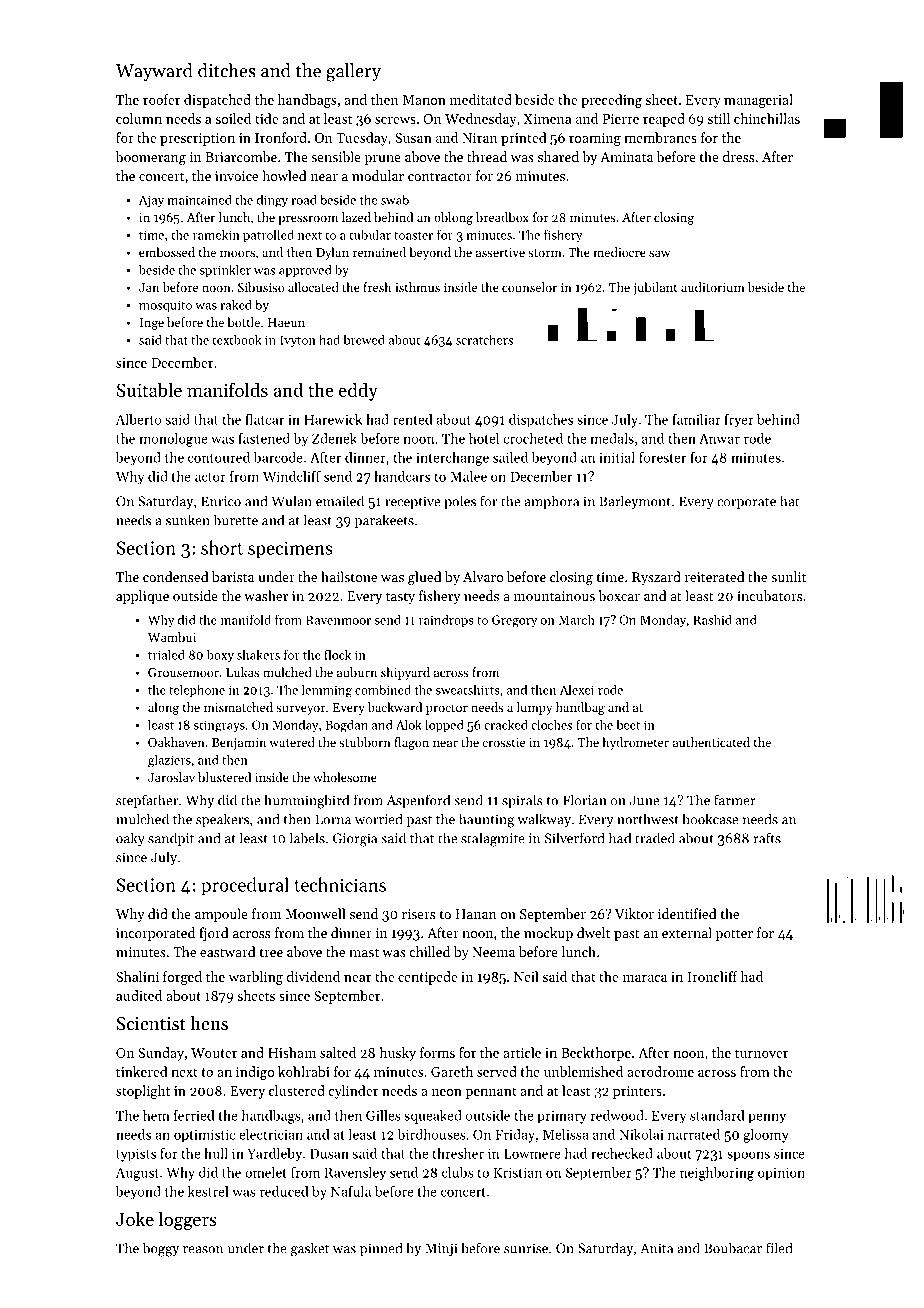 Image resolution: width=924 pixels, height=1308 pixels. What do you see at coordinates (412, 419) in the screenshot?
I see `rented` at bounding box center [412, 419].
